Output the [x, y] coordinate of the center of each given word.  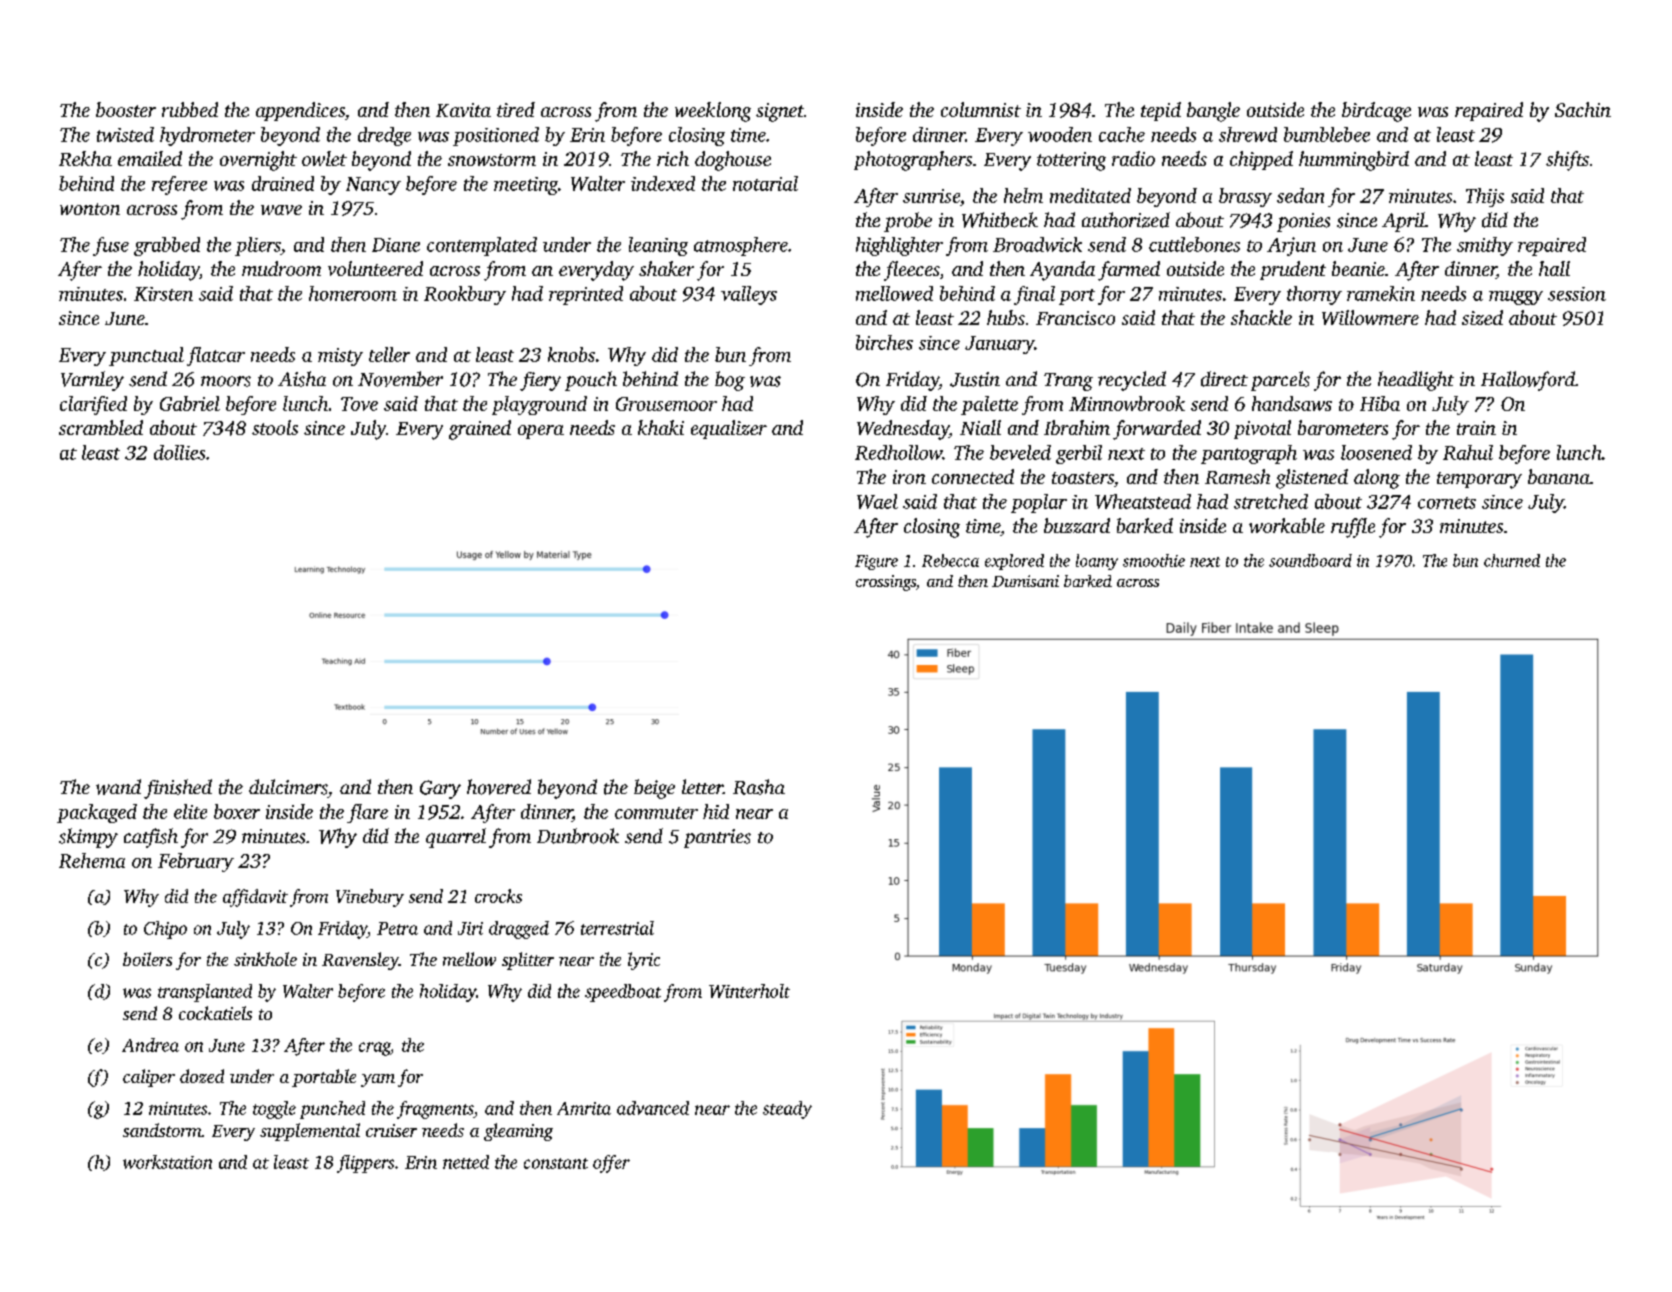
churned [1512, 560]
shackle [1261, 317]
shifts [1567, 161]
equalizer [729, 429]
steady [787, 1110]
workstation [167, 1162]
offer [611, 1164]
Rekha [85, 158]
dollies [179, 452]
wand [118, 787]
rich [673, 158]
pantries [717, 838]
